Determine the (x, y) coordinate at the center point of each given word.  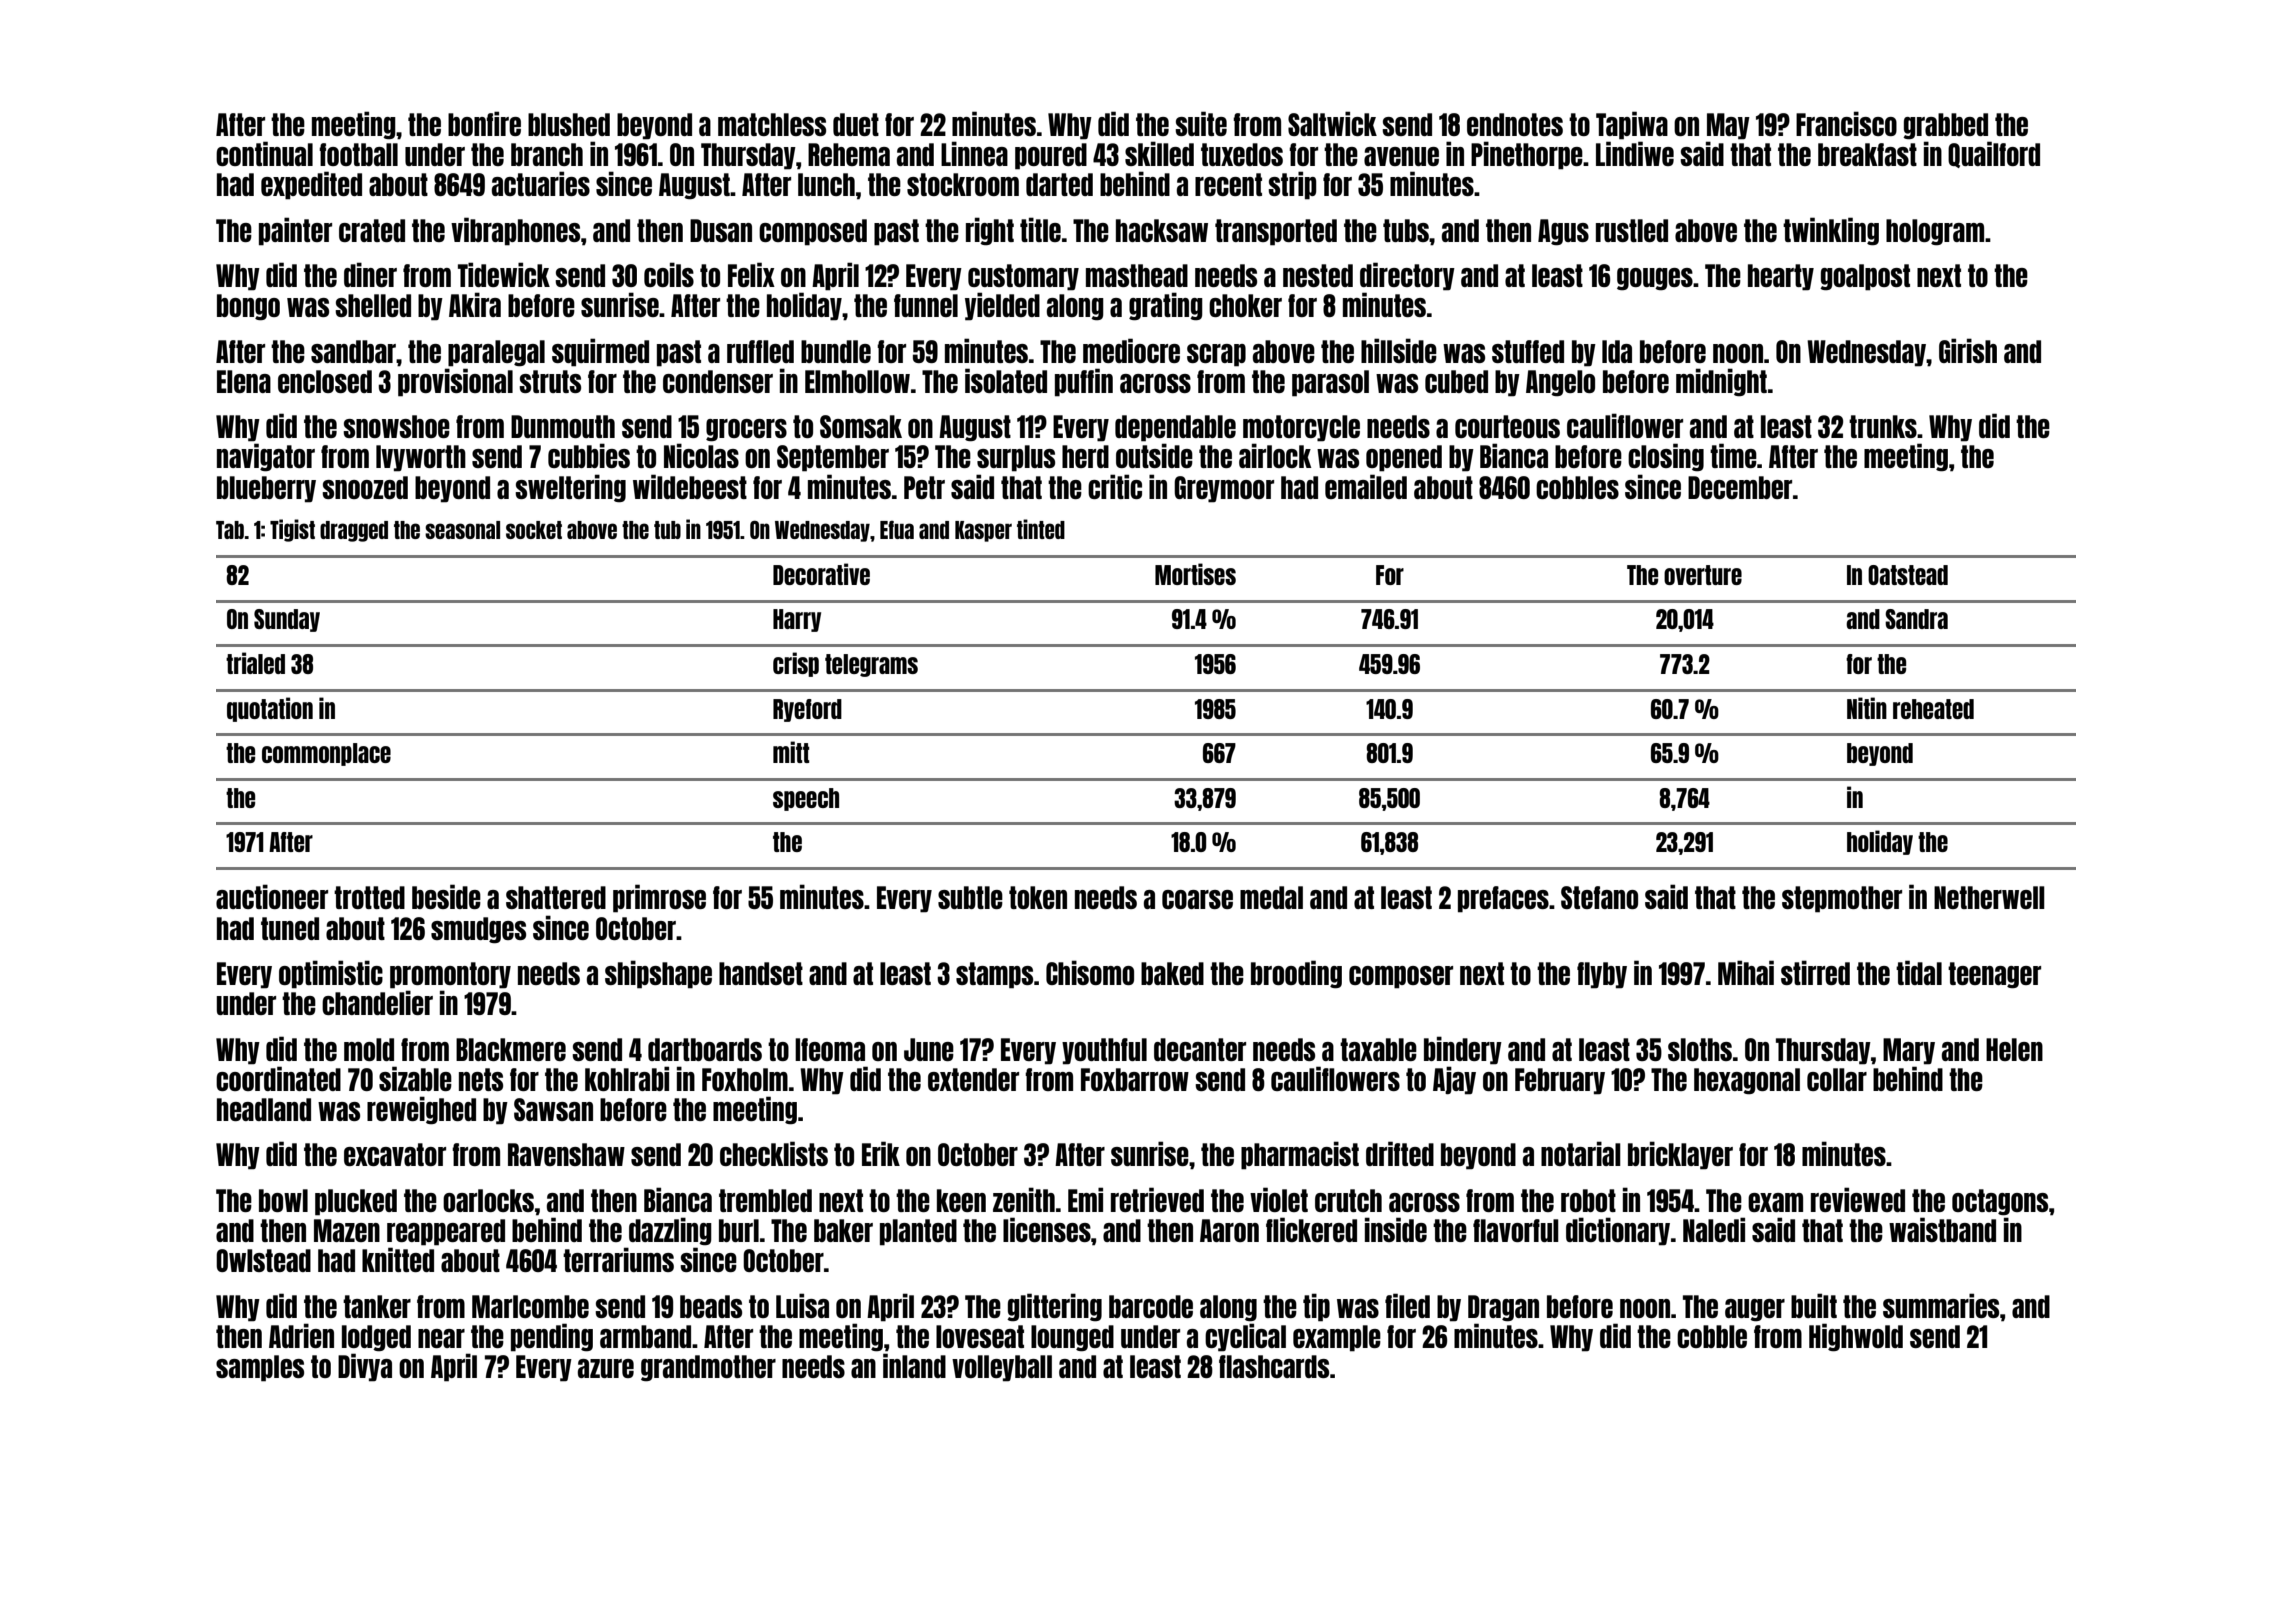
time (1733, 455)
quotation (270, 709)
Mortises (1195, 574)
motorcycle (1301, 428)
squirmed (600, 352)
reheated (1933, 709)
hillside (1399, 350)
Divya (365, 1367)
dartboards (705, 1049)
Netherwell (1989, 897)
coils (669, 274)
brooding (1296, 974)
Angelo (1560, 383)
